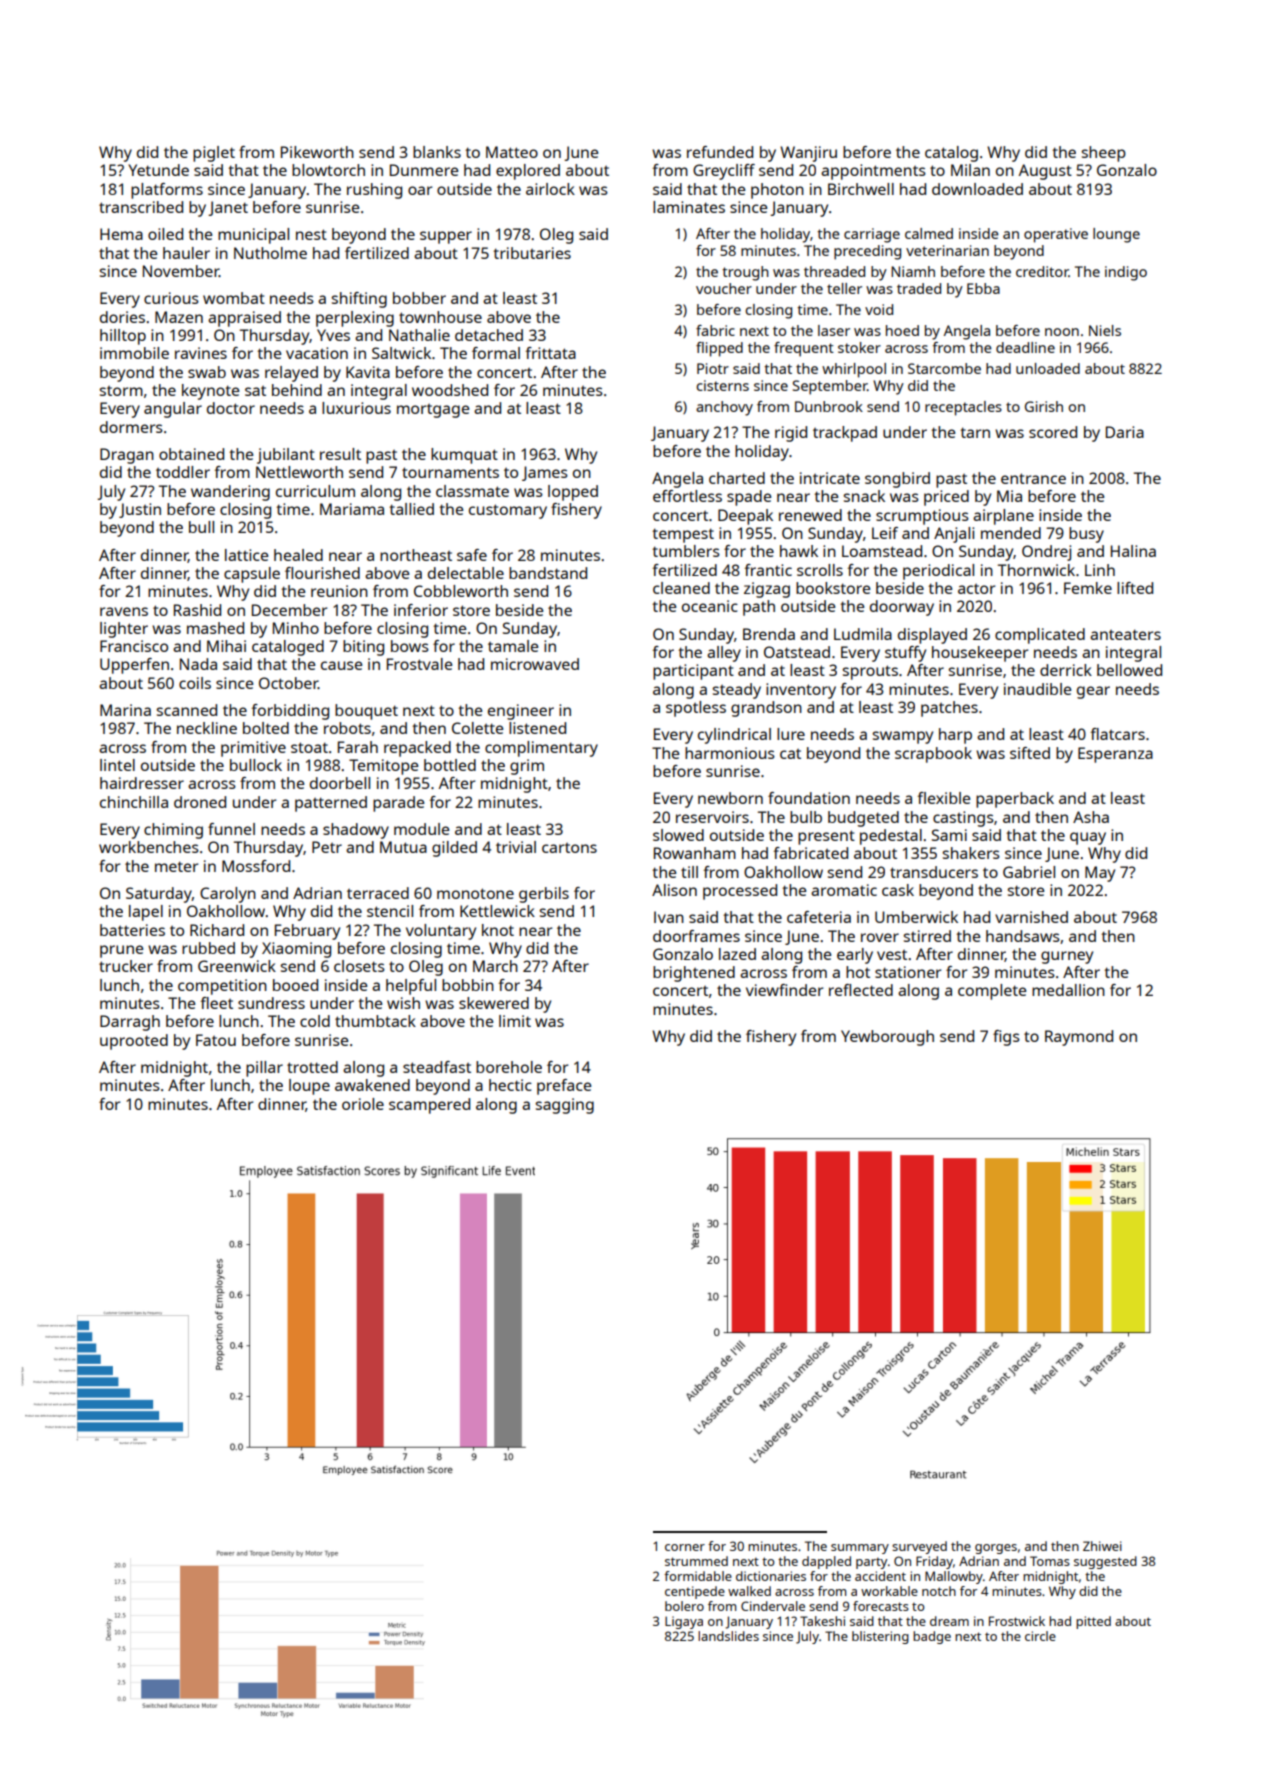 The height and width of the screenshot is (1786, 1263). I want to click on Zhiwei, so click(1102, 1546).
